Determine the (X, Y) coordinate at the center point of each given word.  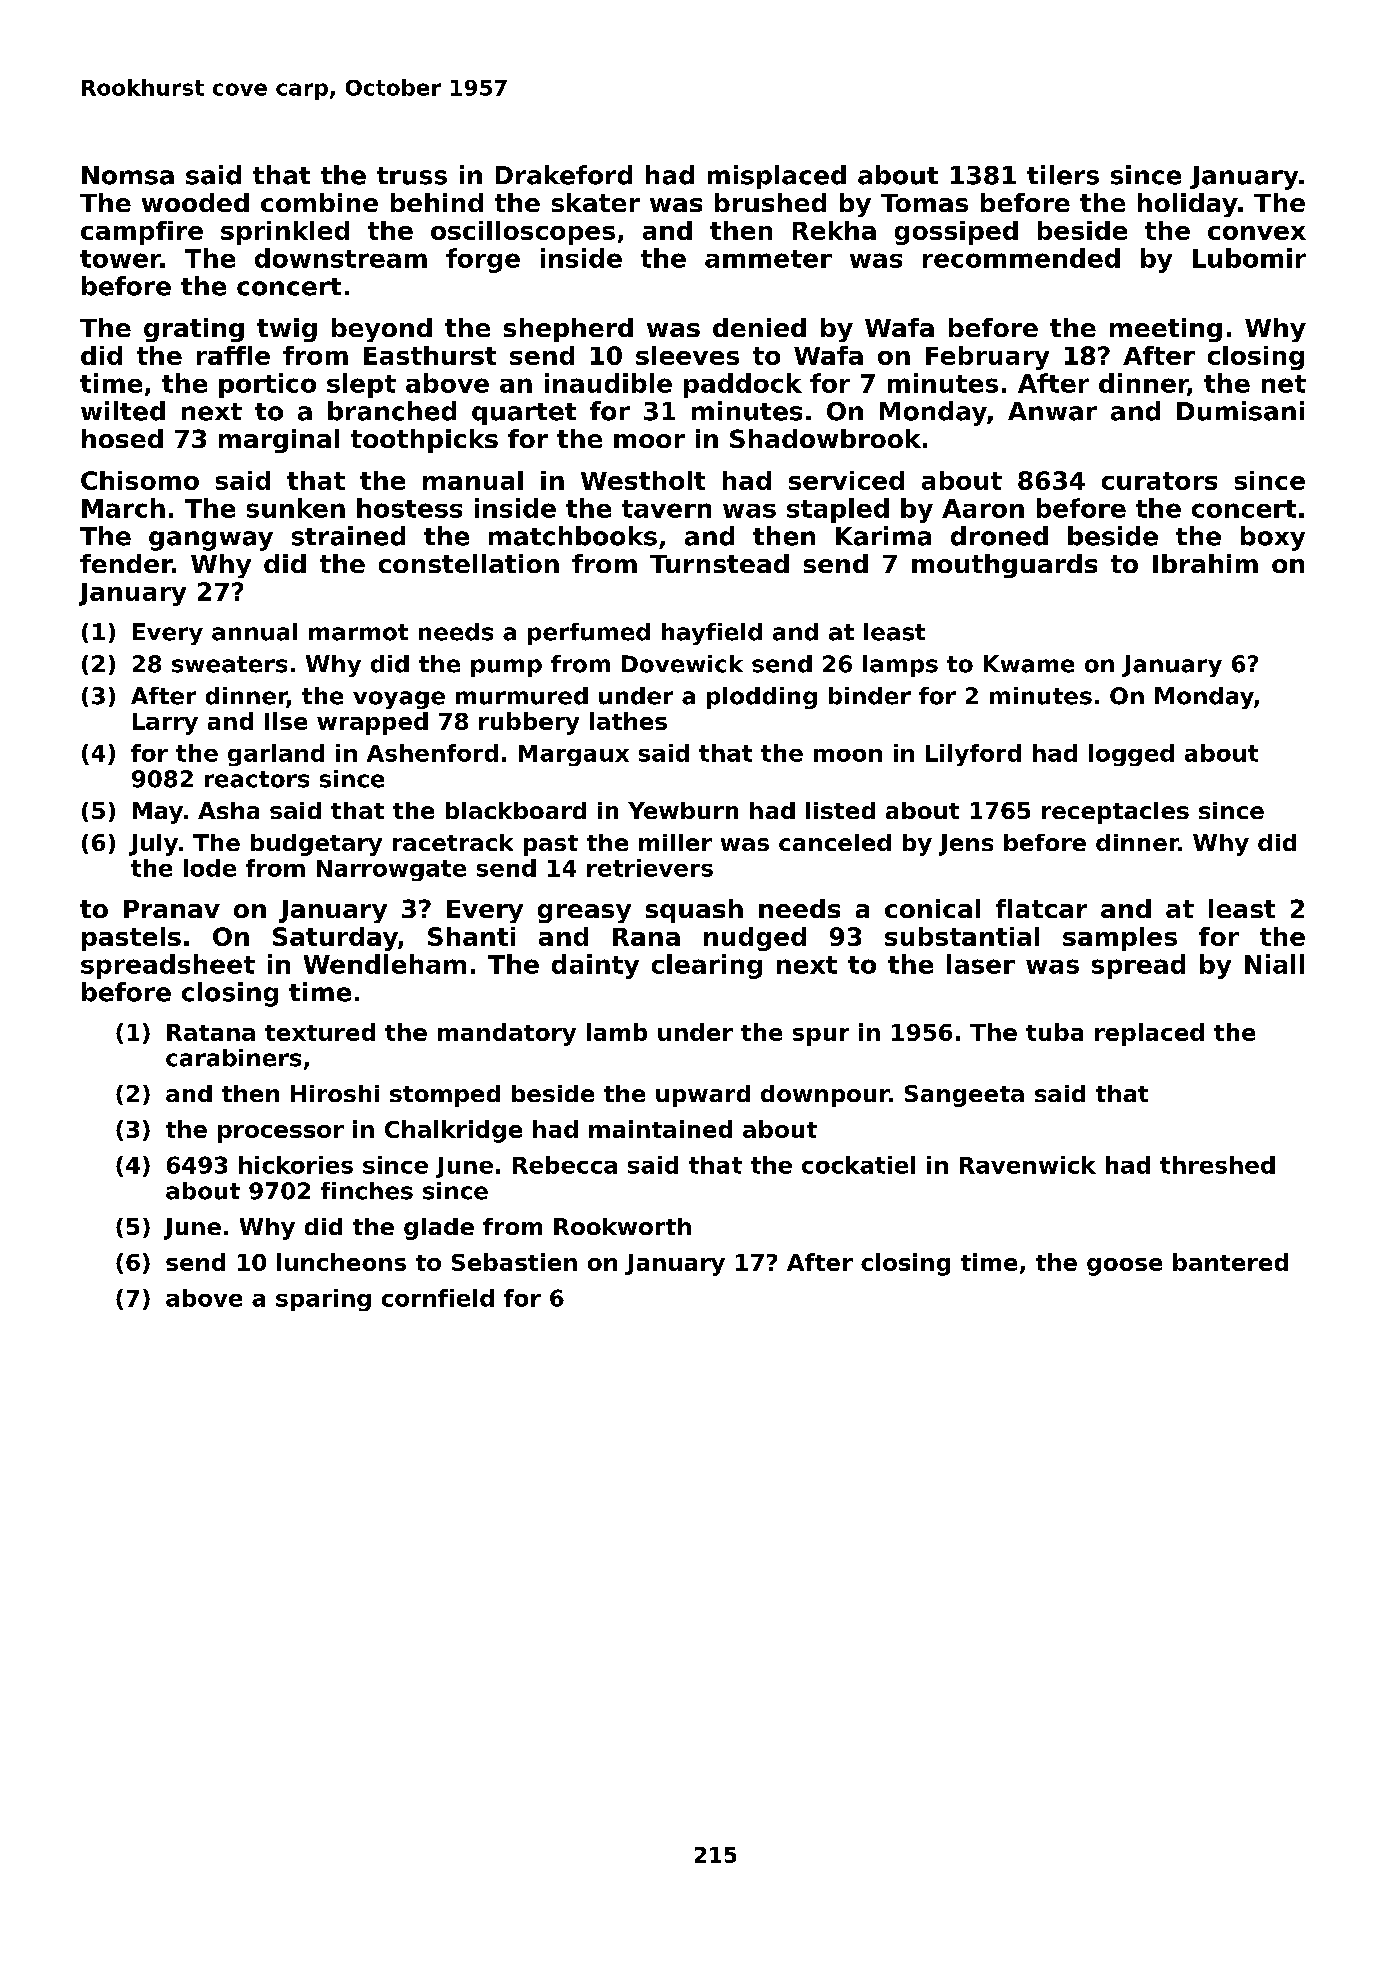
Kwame (1029, 664)
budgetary (316, 845)
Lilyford (973, 755)
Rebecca (565, 1165)
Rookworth (622, 1226)
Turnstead (719, 563)
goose (1124, 1267)
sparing (323, 1300)
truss (412, 176)
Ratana (211, 1032)
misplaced (777, 177)
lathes (628, 721)
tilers (1063, 175)
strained (348, 536)
